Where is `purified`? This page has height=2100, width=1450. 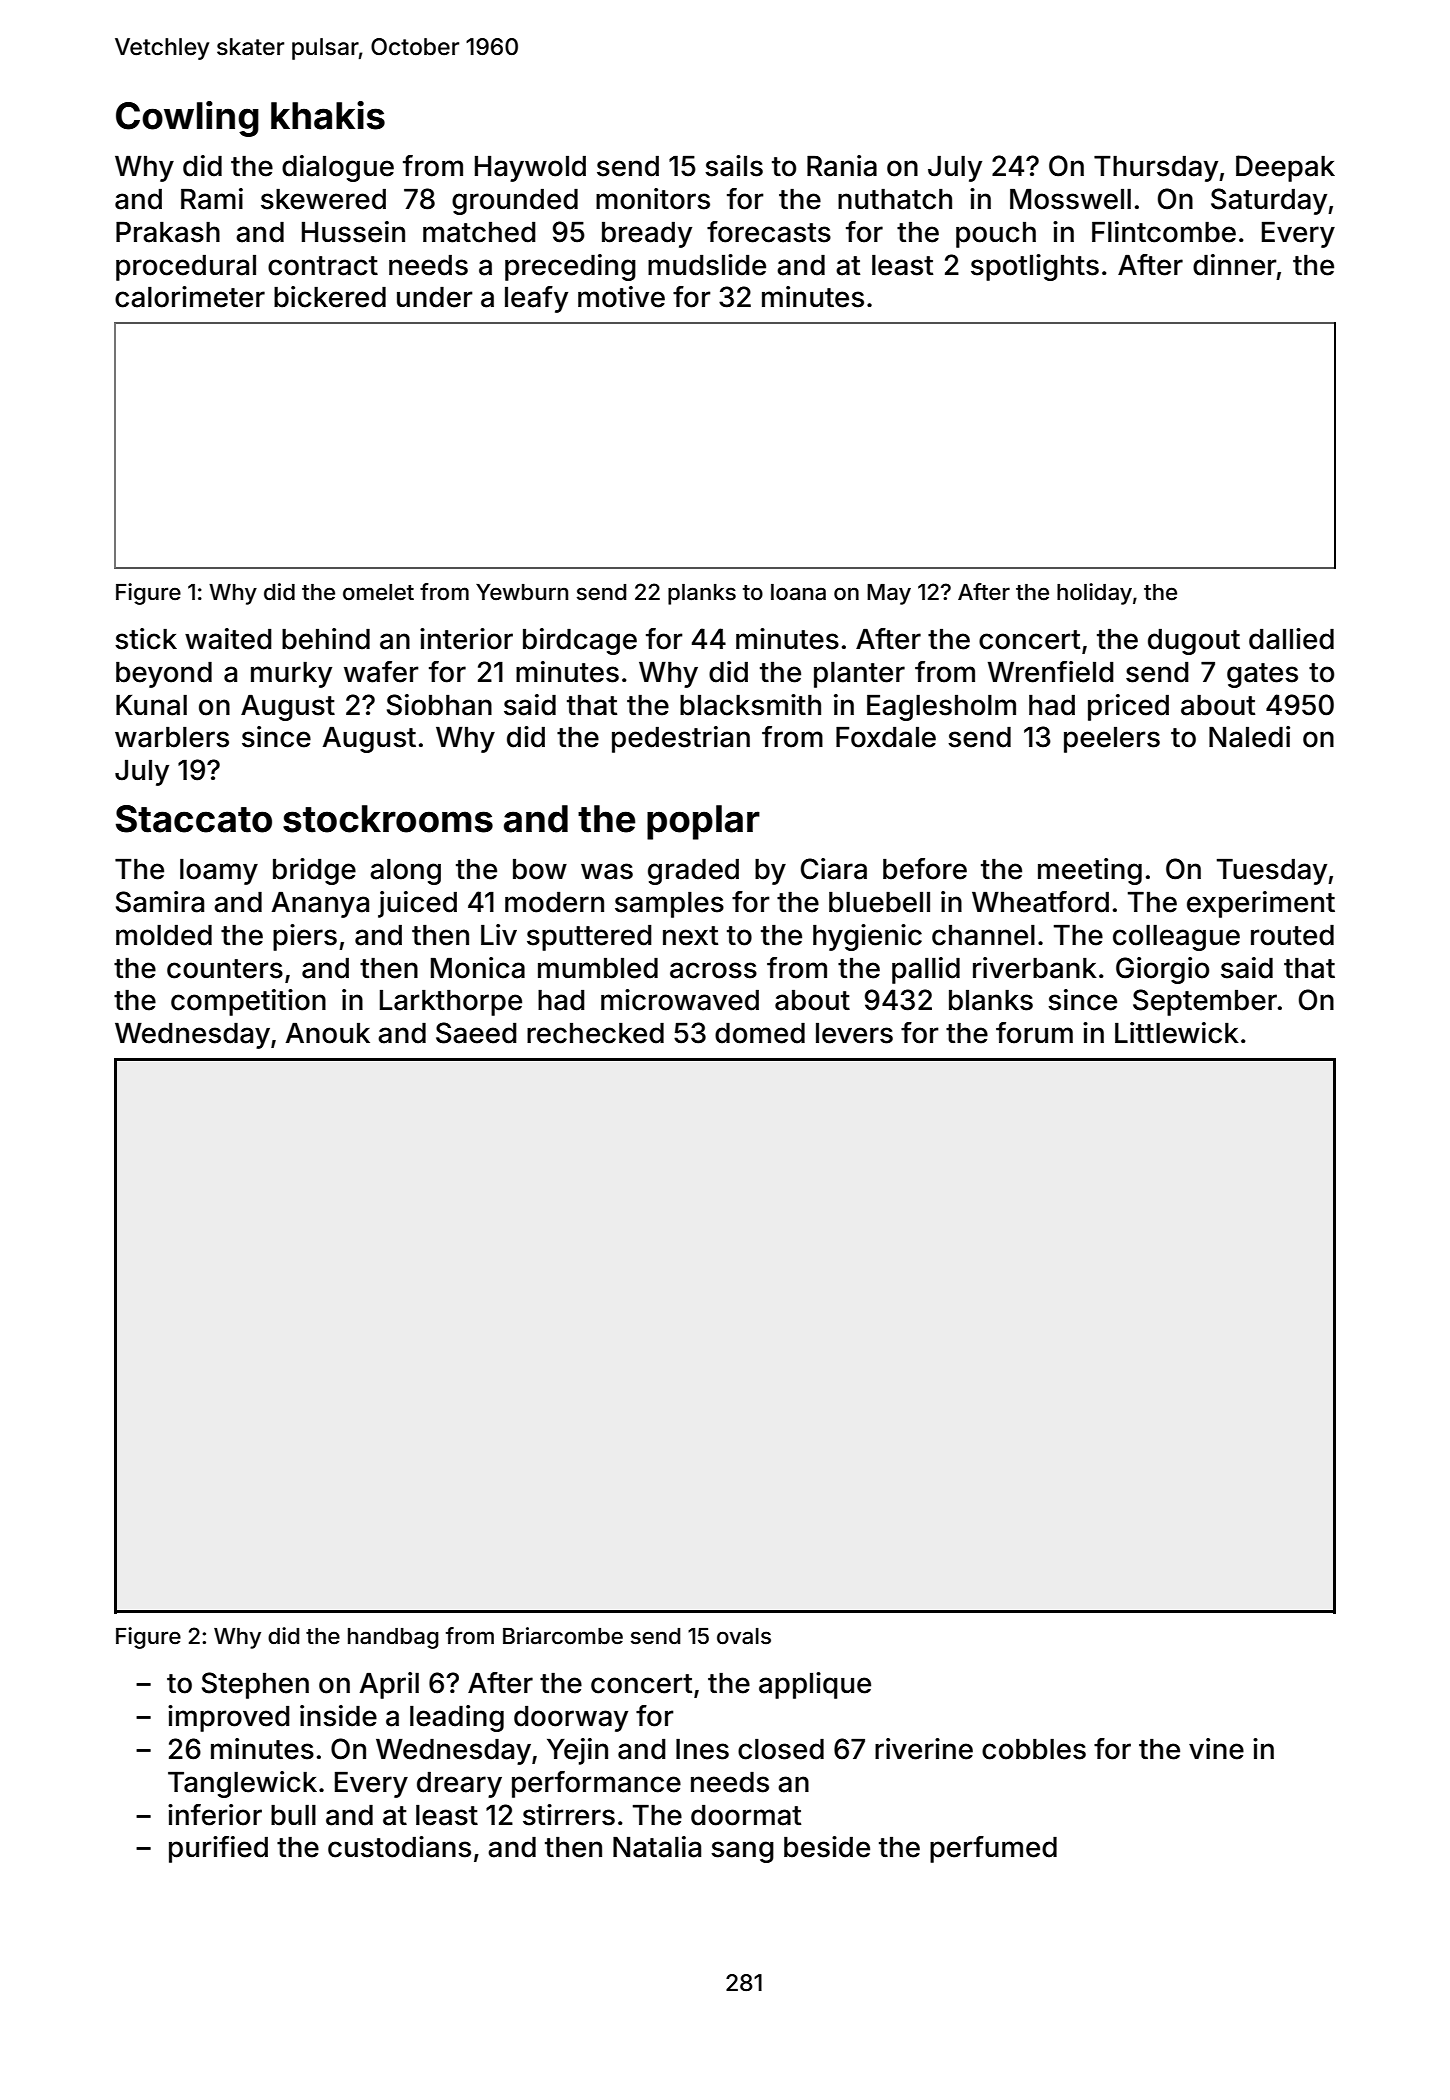
purified is located at coordinates (218, 1849).
